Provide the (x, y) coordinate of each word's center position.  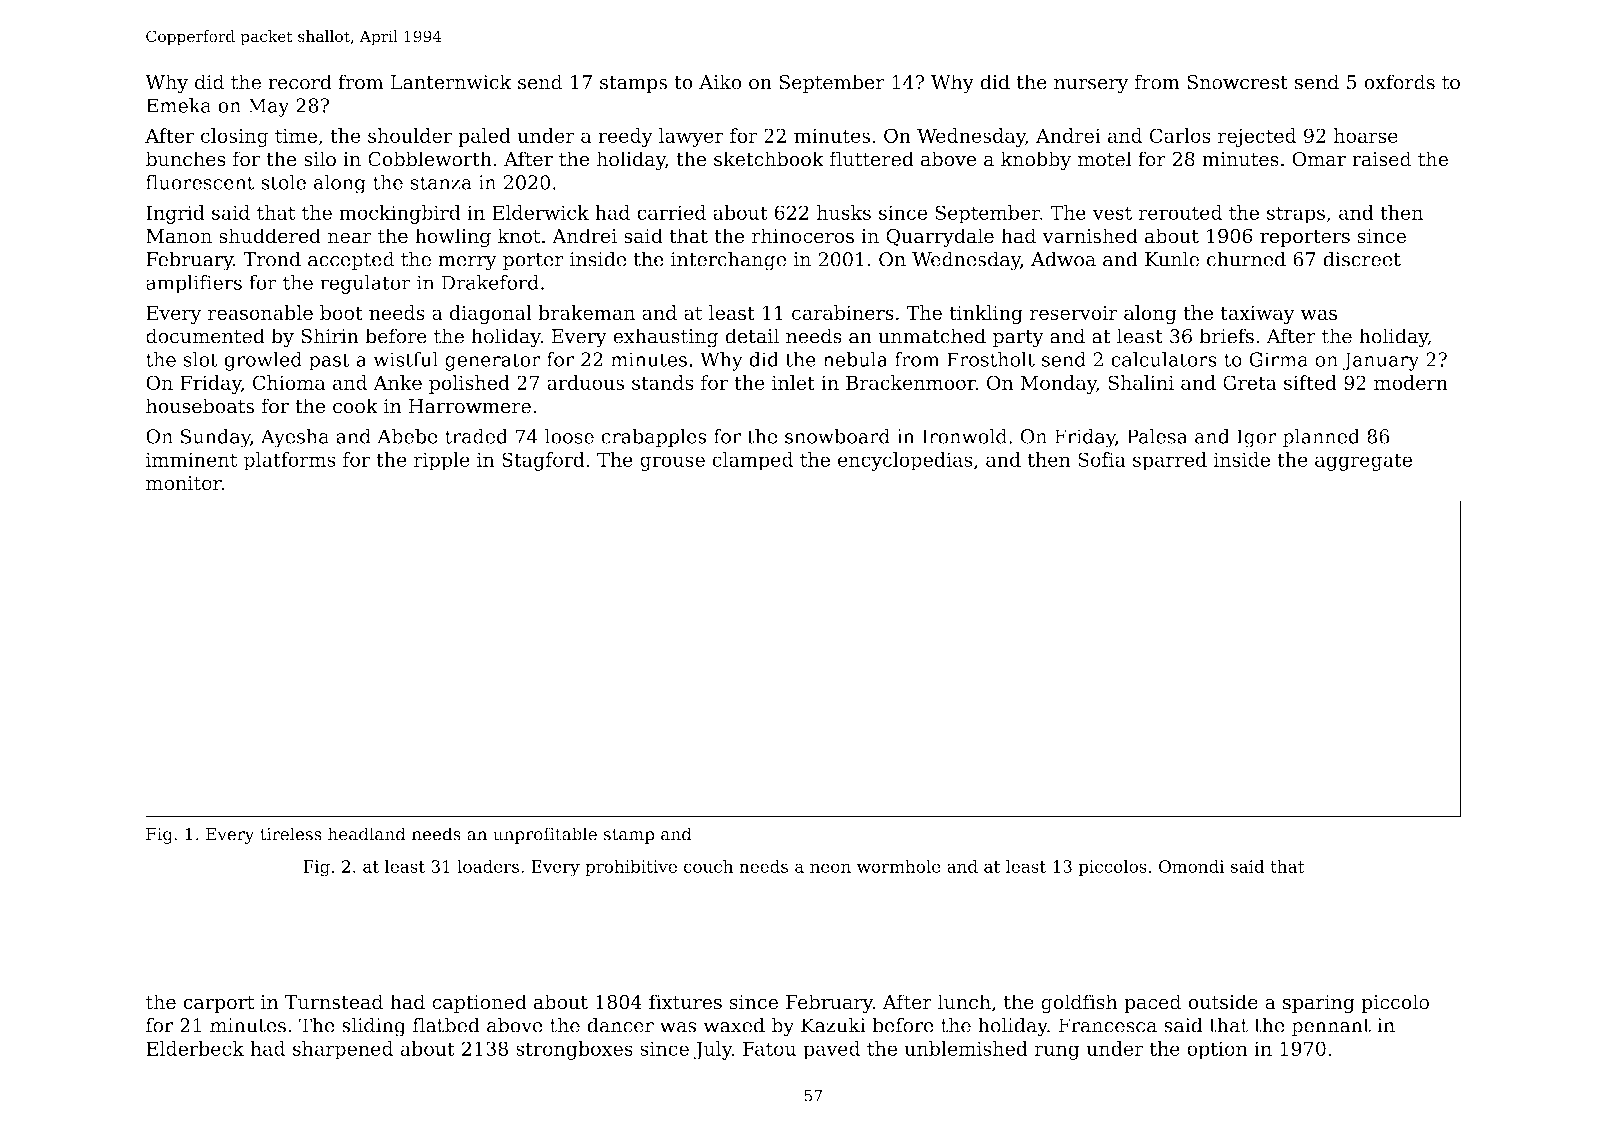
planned (1321, 438)
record (300, 82)
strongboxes (574, 1050)
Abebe (407, 436)
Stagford (543, 461)
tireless (291, 834)
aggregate (1363, 462)
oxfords (1399, 82)
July (713, 1050)
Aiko (720, 82)
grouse (672, 463)
